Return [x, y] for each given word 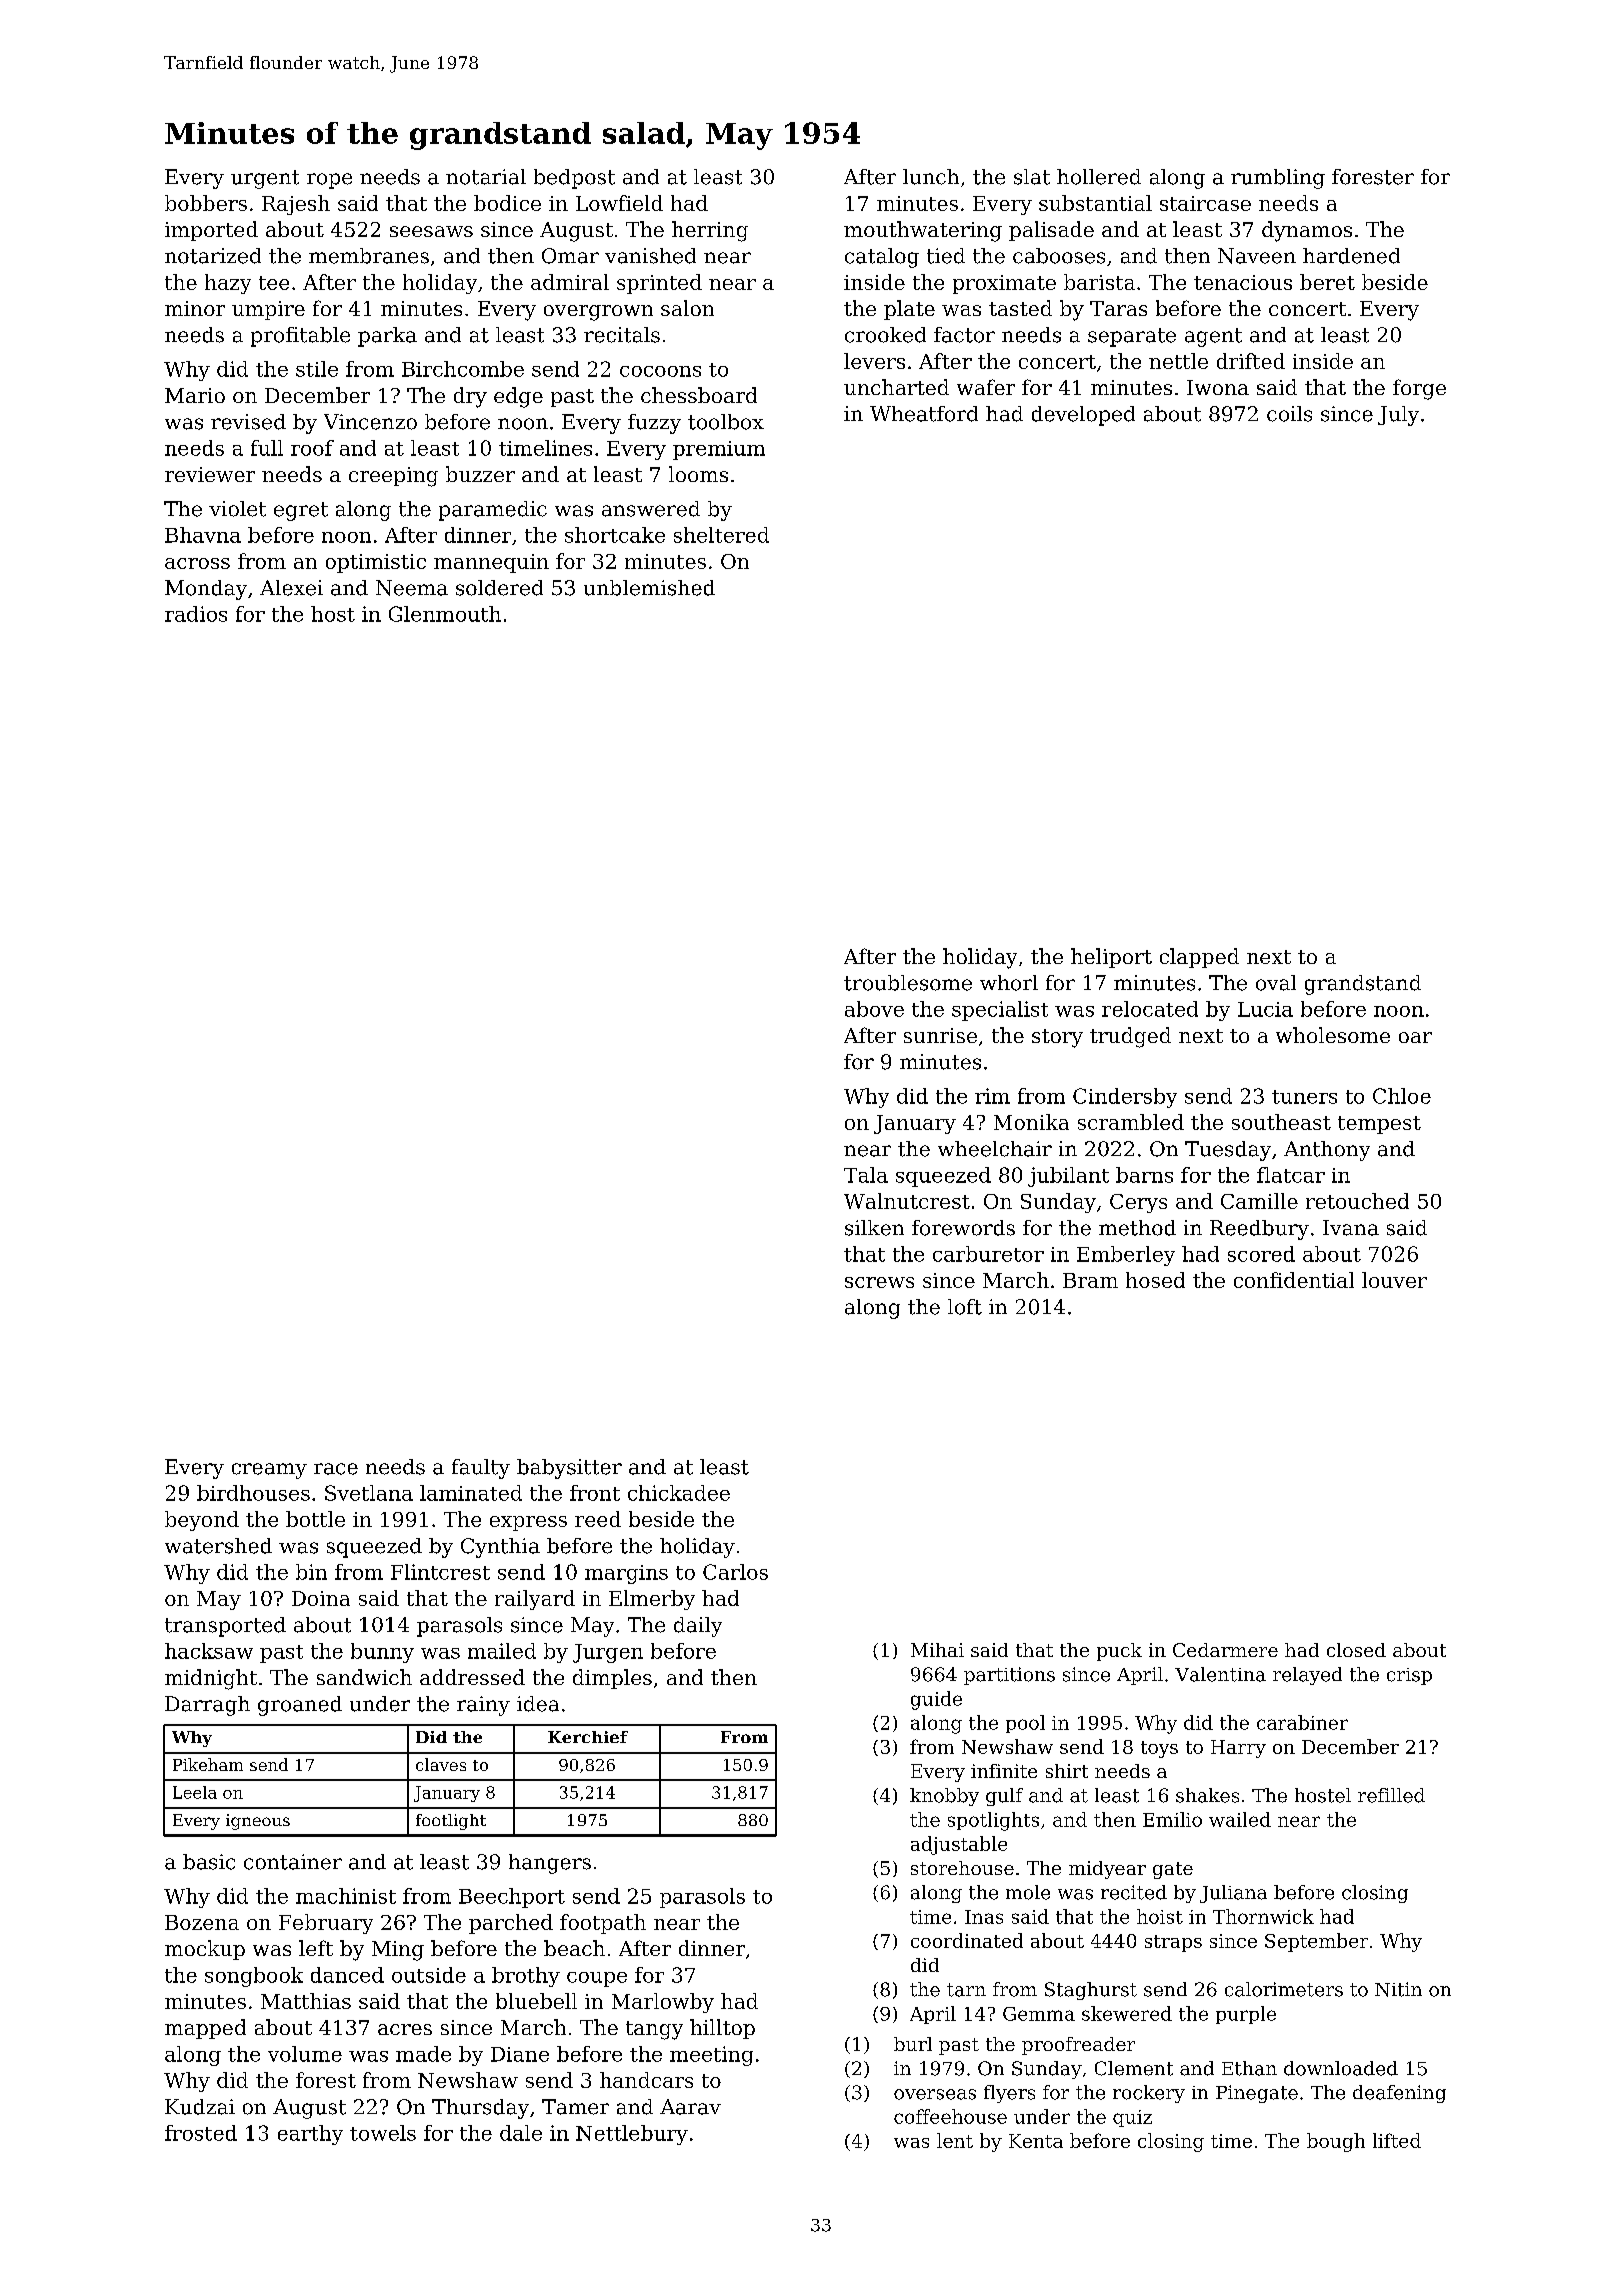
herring [710, 231]
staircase [1205, 203]
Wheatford [924, 414]
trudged [1130, 1037]
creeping [393, 477]
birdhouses [253, 1493]
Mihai [937, 1650]
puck [1119, 1652]
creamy [269, 1471]
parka [387, 337]
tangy [654, 2030]
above [874, 1009]
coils [1289, 414]
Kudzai [200, 2107]
